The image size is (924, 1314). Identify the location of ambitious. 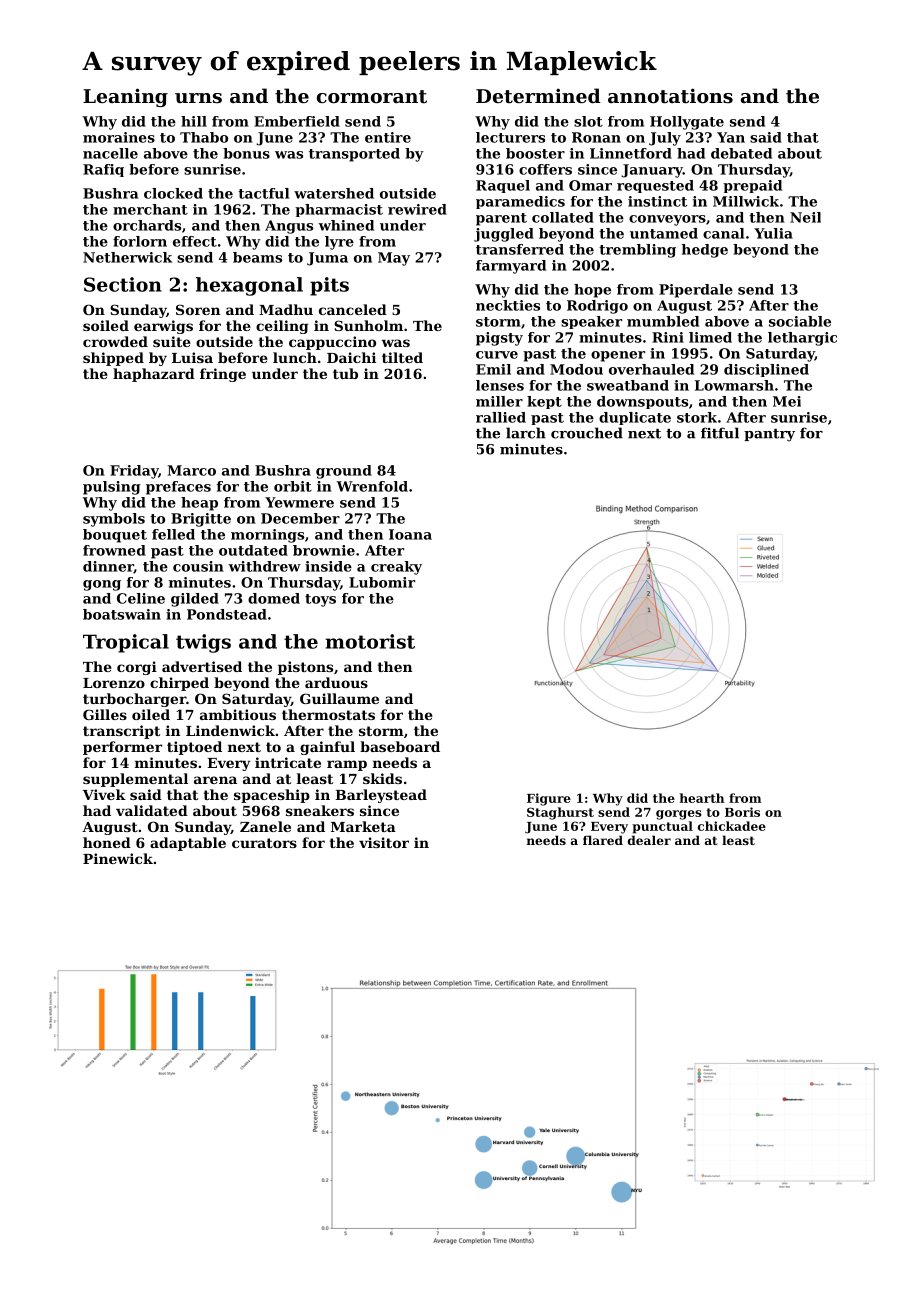
(238, 714).
